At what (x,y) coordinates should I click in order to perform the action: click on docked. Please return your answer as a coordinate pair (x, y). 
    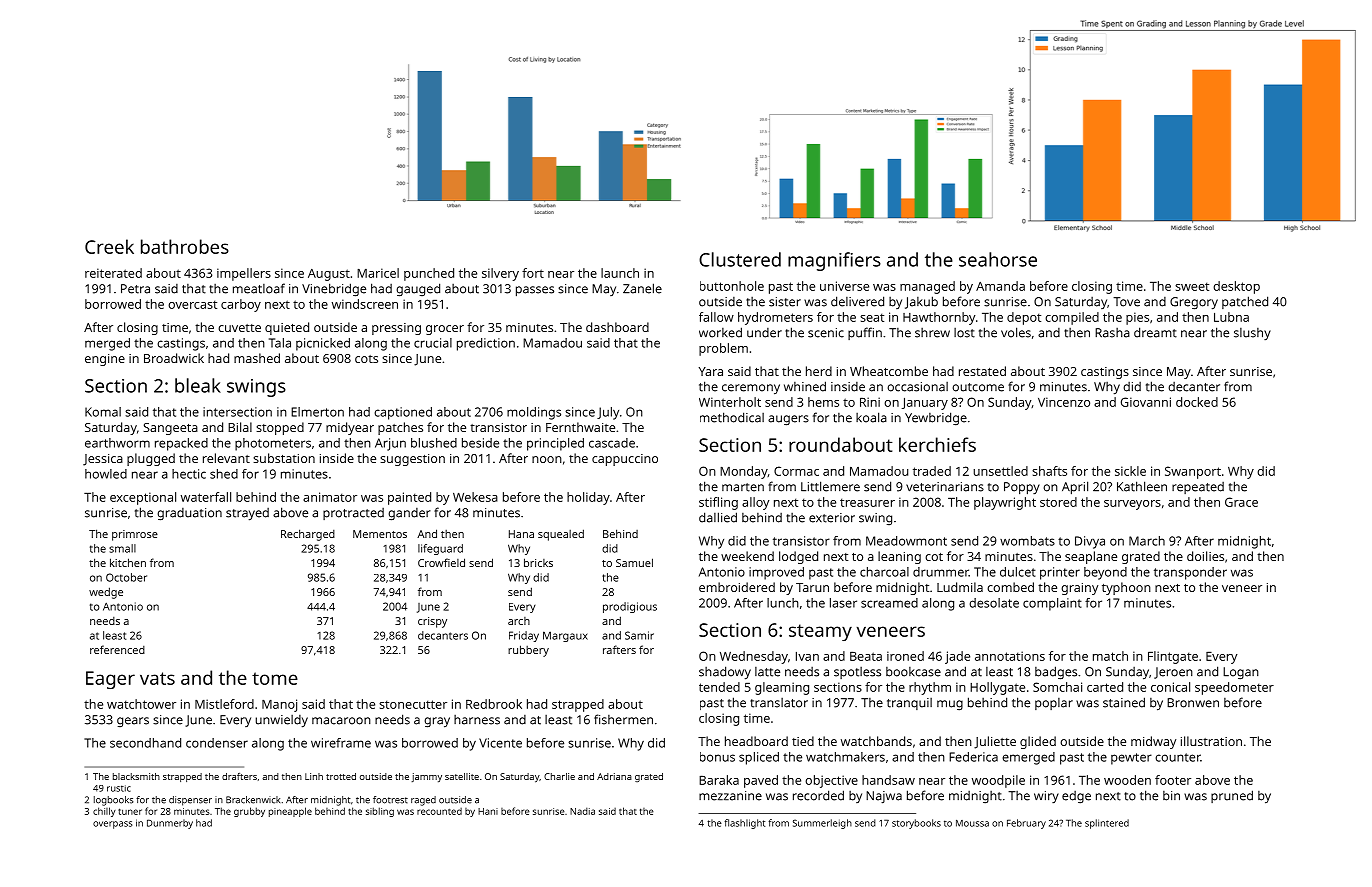
    Looking at the image, I should click on (1197, 402).
